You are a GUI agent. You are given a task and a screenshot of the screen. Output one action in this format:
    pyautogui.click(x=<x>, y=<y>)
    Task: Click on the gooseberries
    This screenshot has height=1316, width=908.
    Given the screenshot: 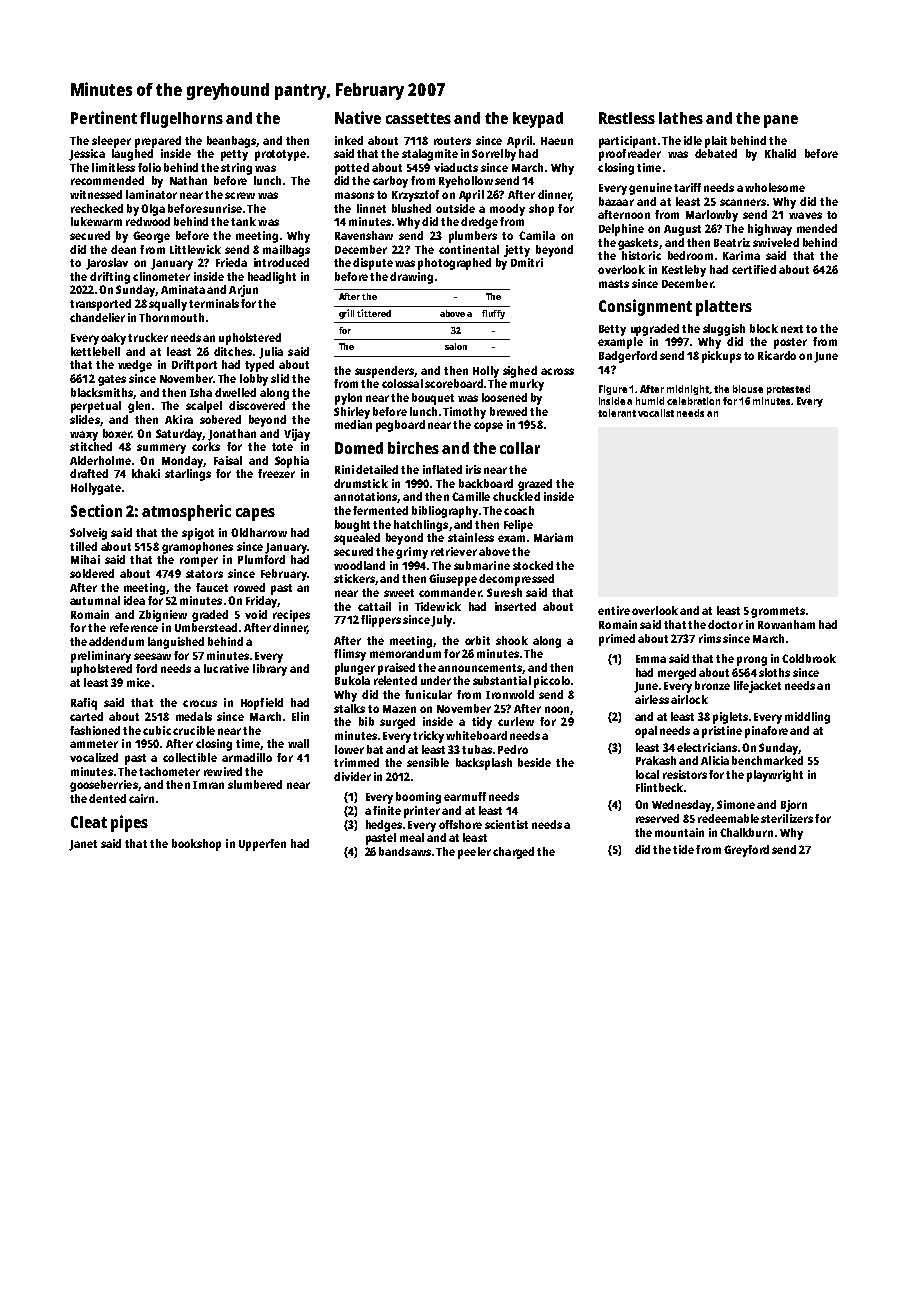 What is the action you would take?
    pyautogui.click(x=104, y=786)
